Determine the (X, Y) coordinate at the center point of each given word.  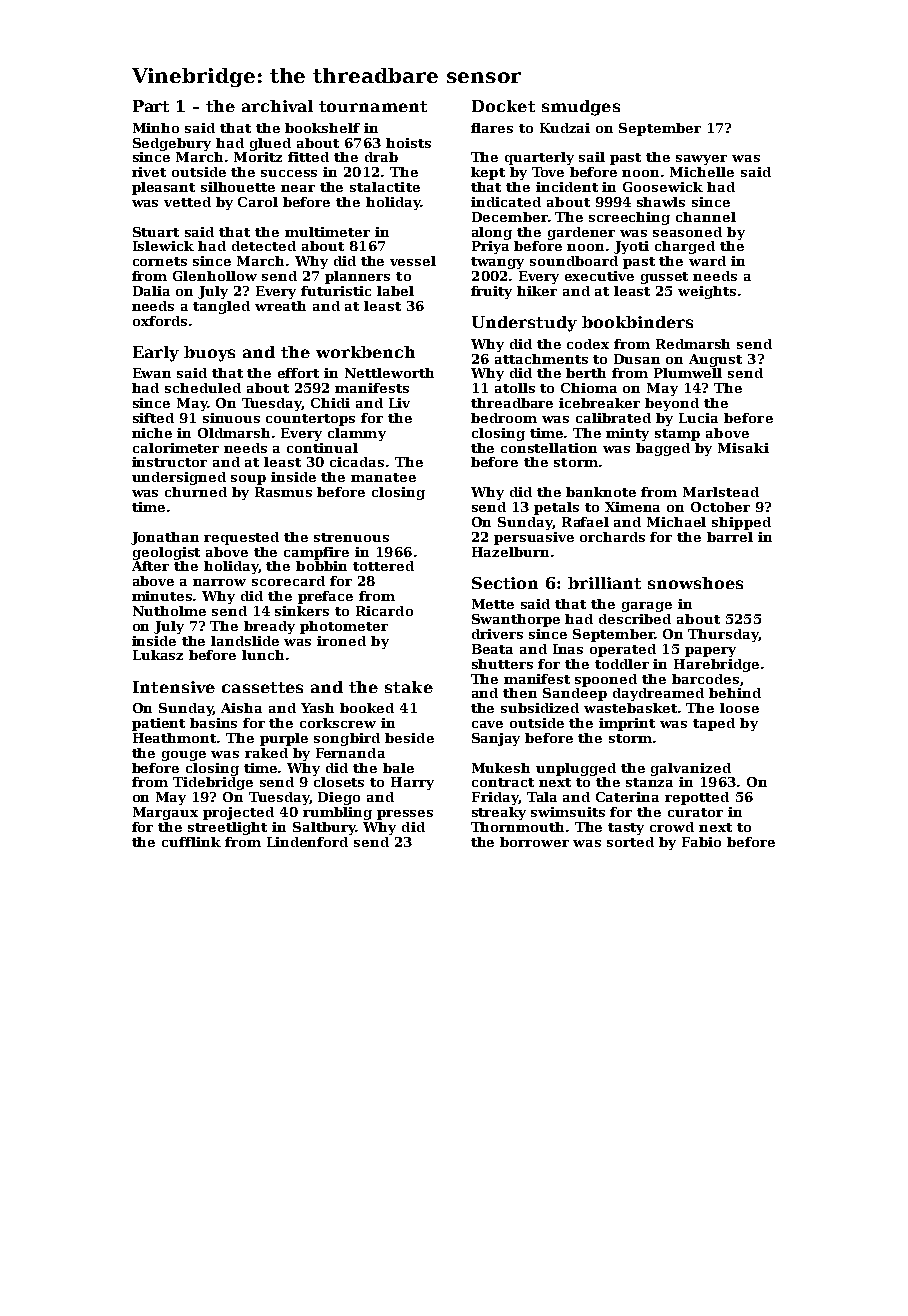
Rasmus (283, 492)
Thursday (723, 635)
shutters (502, 664)
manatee (383, 477)
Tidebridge (213, 783)
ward (707, 261)
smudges (581, 108)
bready (269, 627)
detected (264, 246)
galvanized (691, 769)
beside (409, 738)
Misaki (743, 448)
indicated (506, 202)
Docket (503, 106)
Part (151, 106)
